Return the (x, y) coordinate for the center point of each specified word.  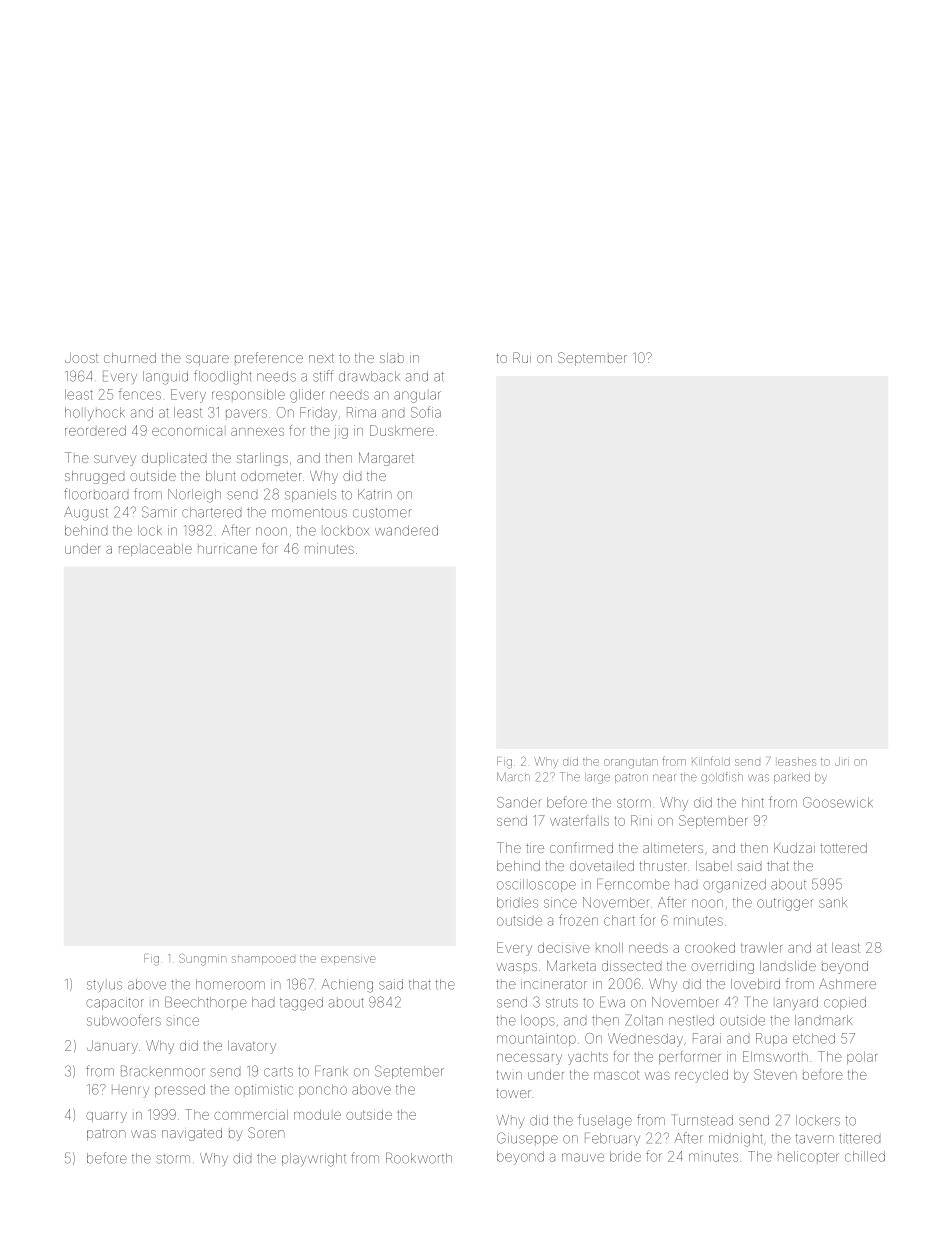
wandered (406, 530)
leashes (797, 761)
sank (833, 902)
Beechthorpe (206, 1002)
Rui (522, 357)
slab (392, 358)
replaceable (155, 550)
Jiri (842, 761)
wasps (517, 967)
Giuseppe (527, 1139)
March (513, 777)
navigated (192, 1134)
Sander (519, 802)
